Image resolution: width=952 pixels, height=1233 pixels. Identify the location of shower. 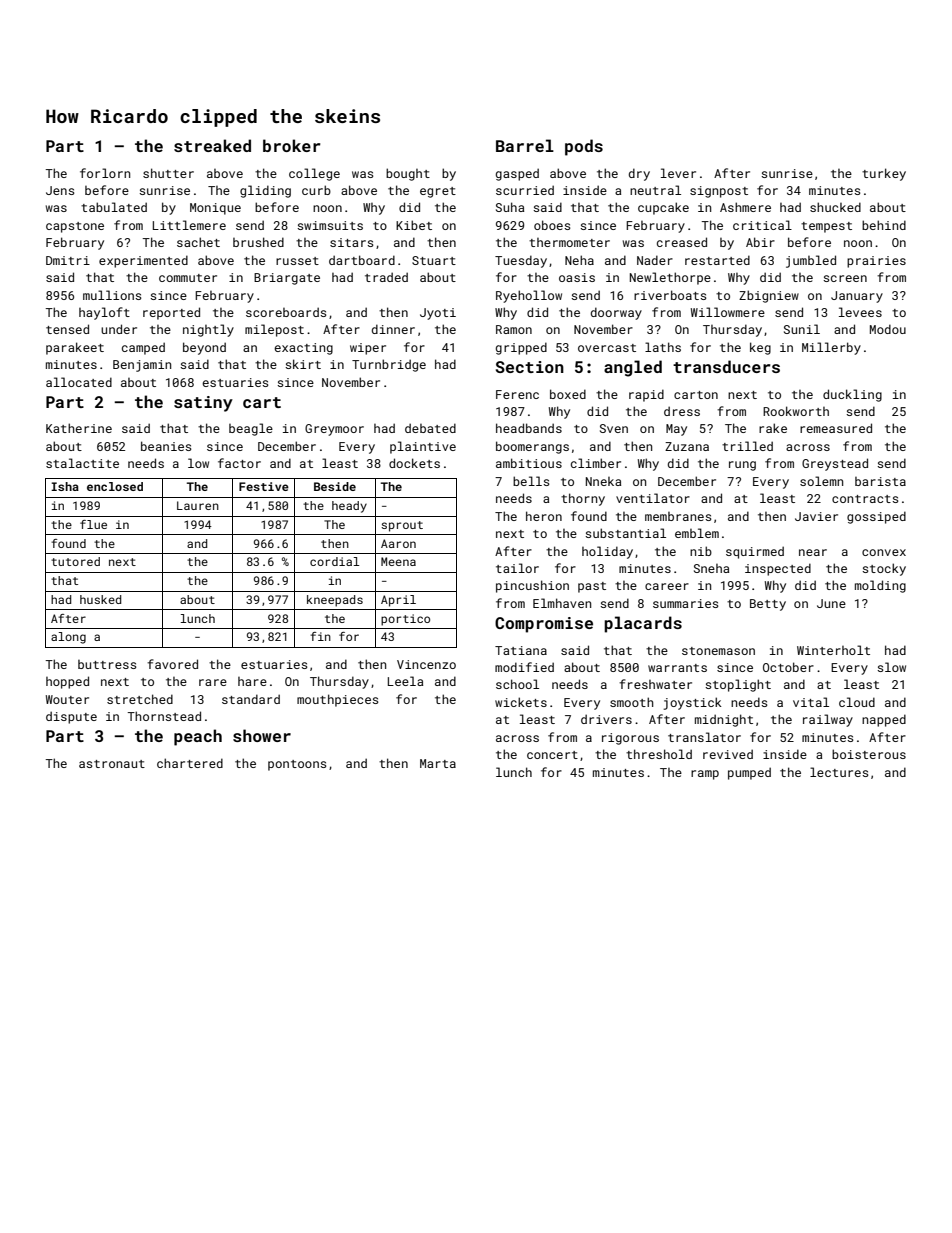
(262, 735).
